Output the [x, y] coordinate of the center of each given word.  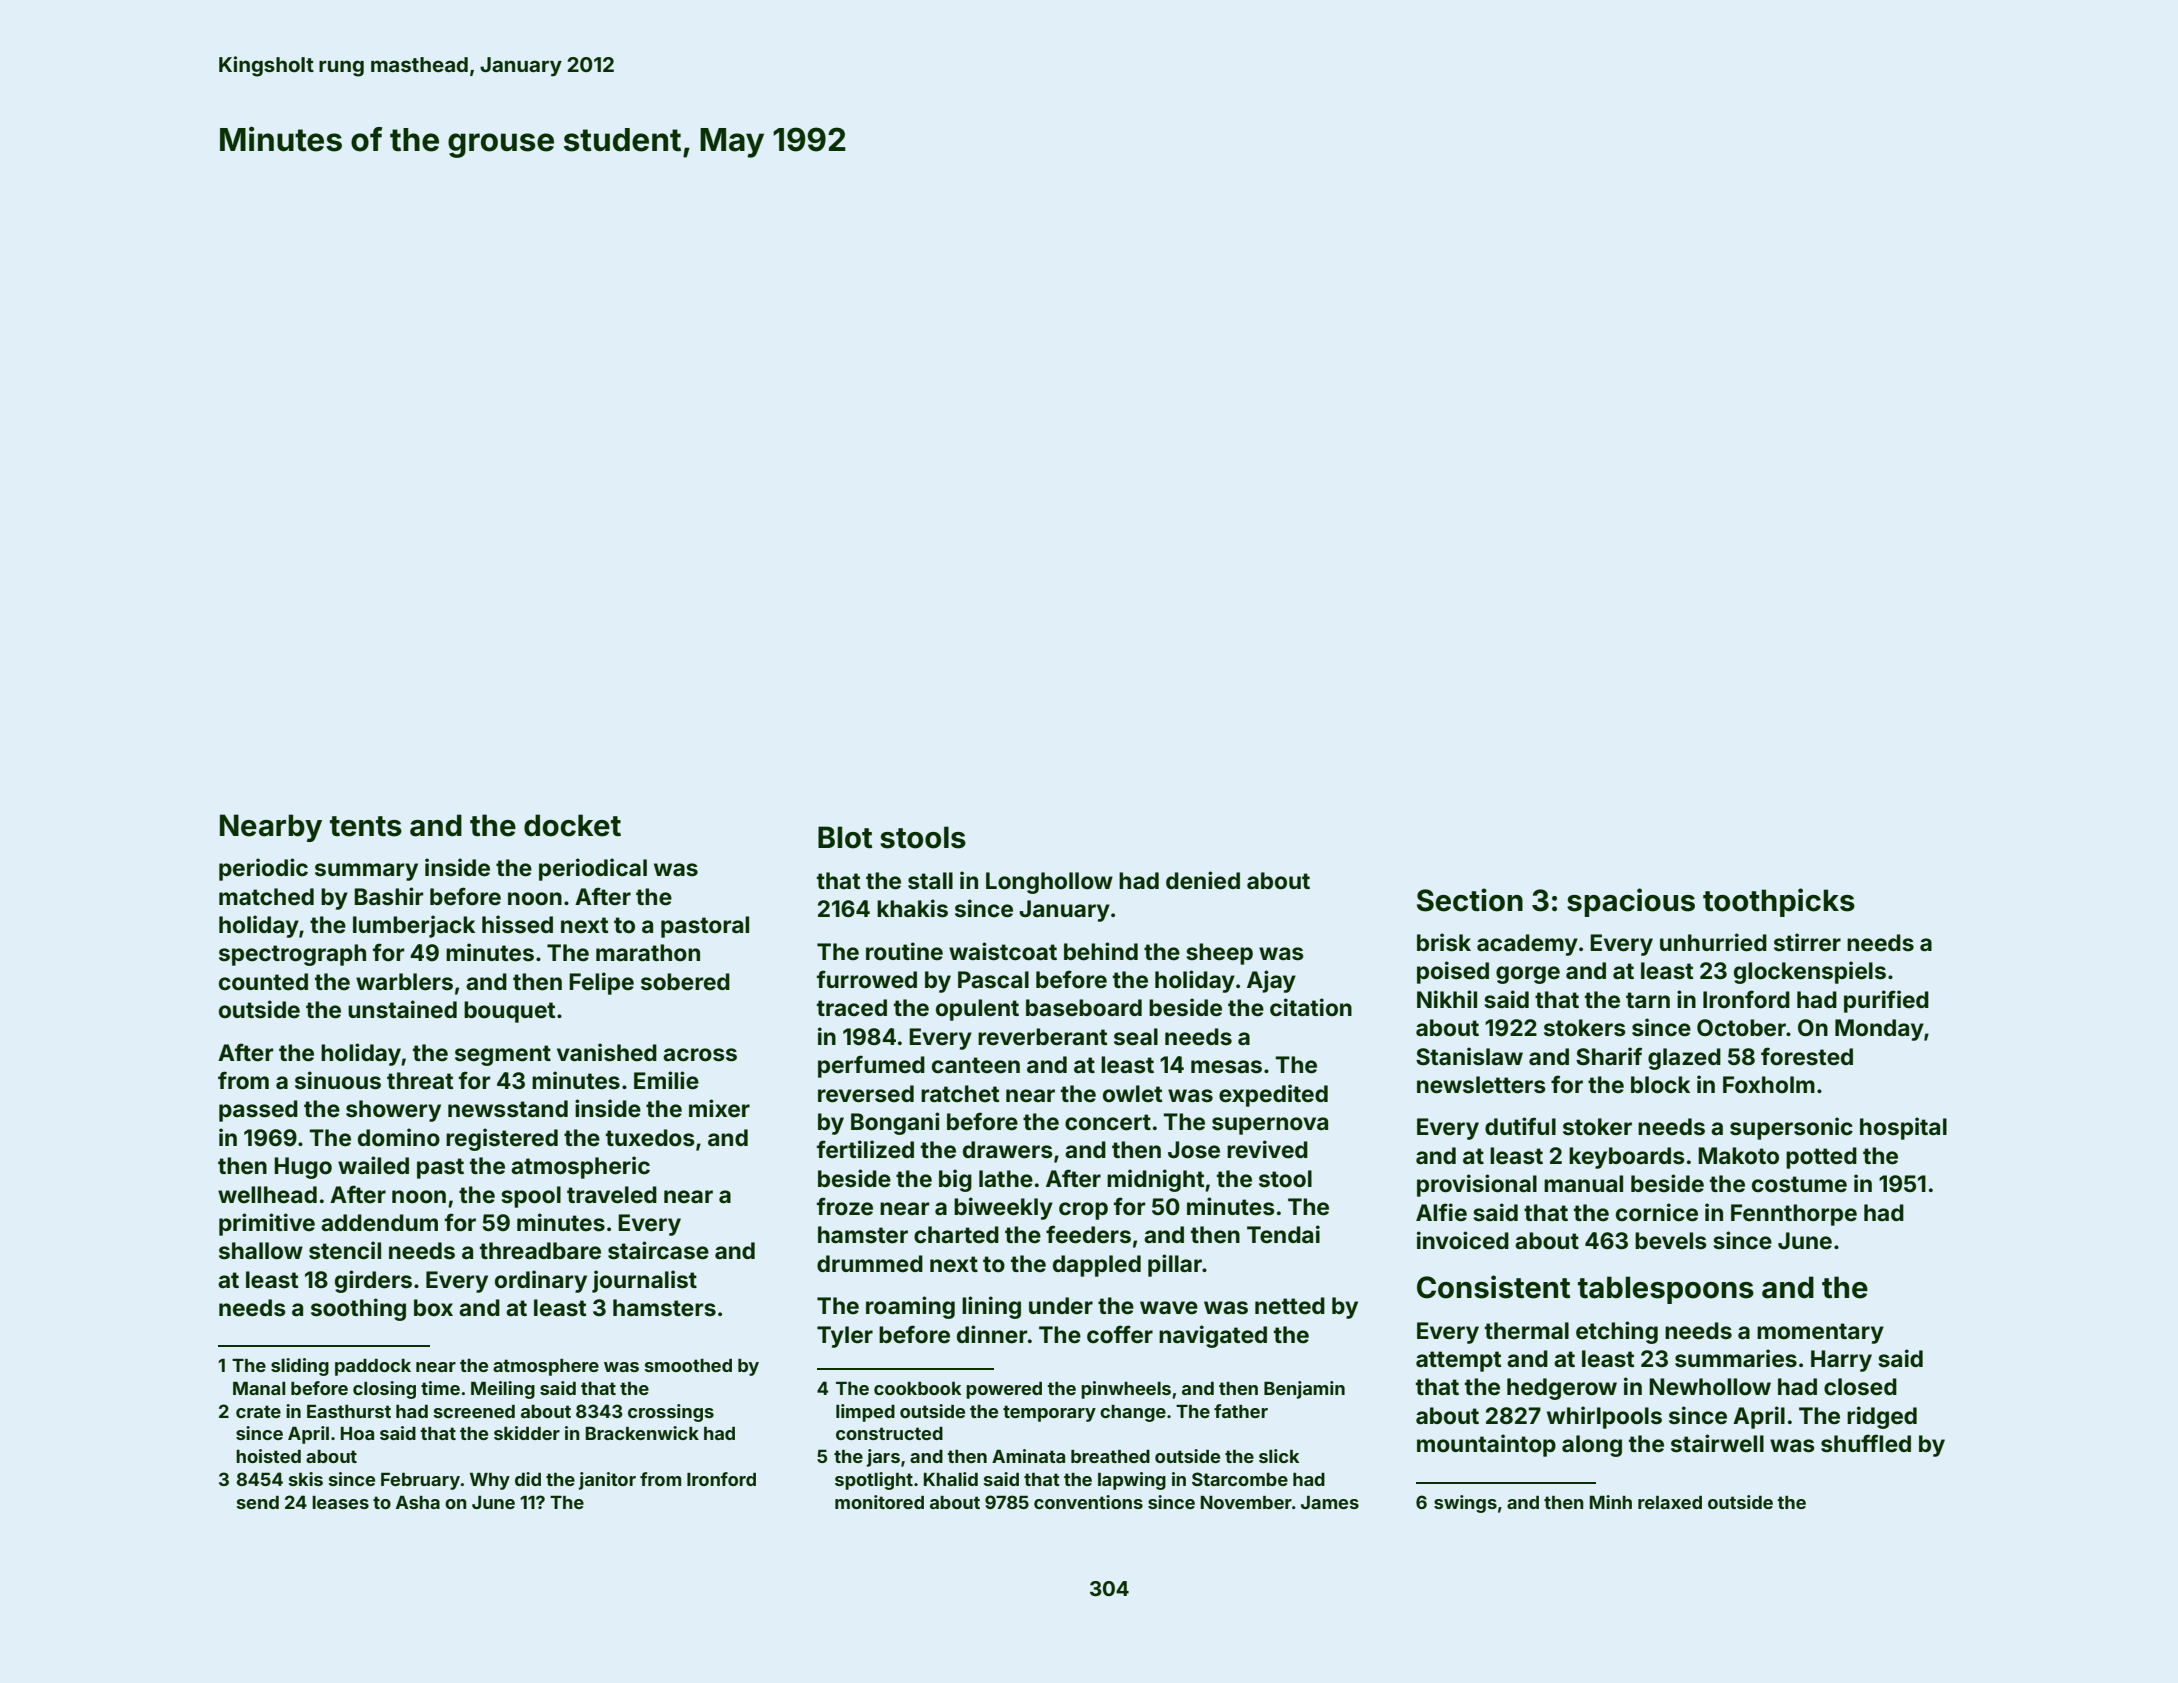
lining [991, 1307]
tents [366, 826]
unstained [402, 1009]
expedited [1273, 1095]
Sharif [1609, 1056]
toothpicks [1779, 902]
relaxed [1670, 1502]
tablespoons [1666, 1290]
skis [306, 1479]
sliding [300, 1367]
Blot [845, 837]
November [1246, 1502]
